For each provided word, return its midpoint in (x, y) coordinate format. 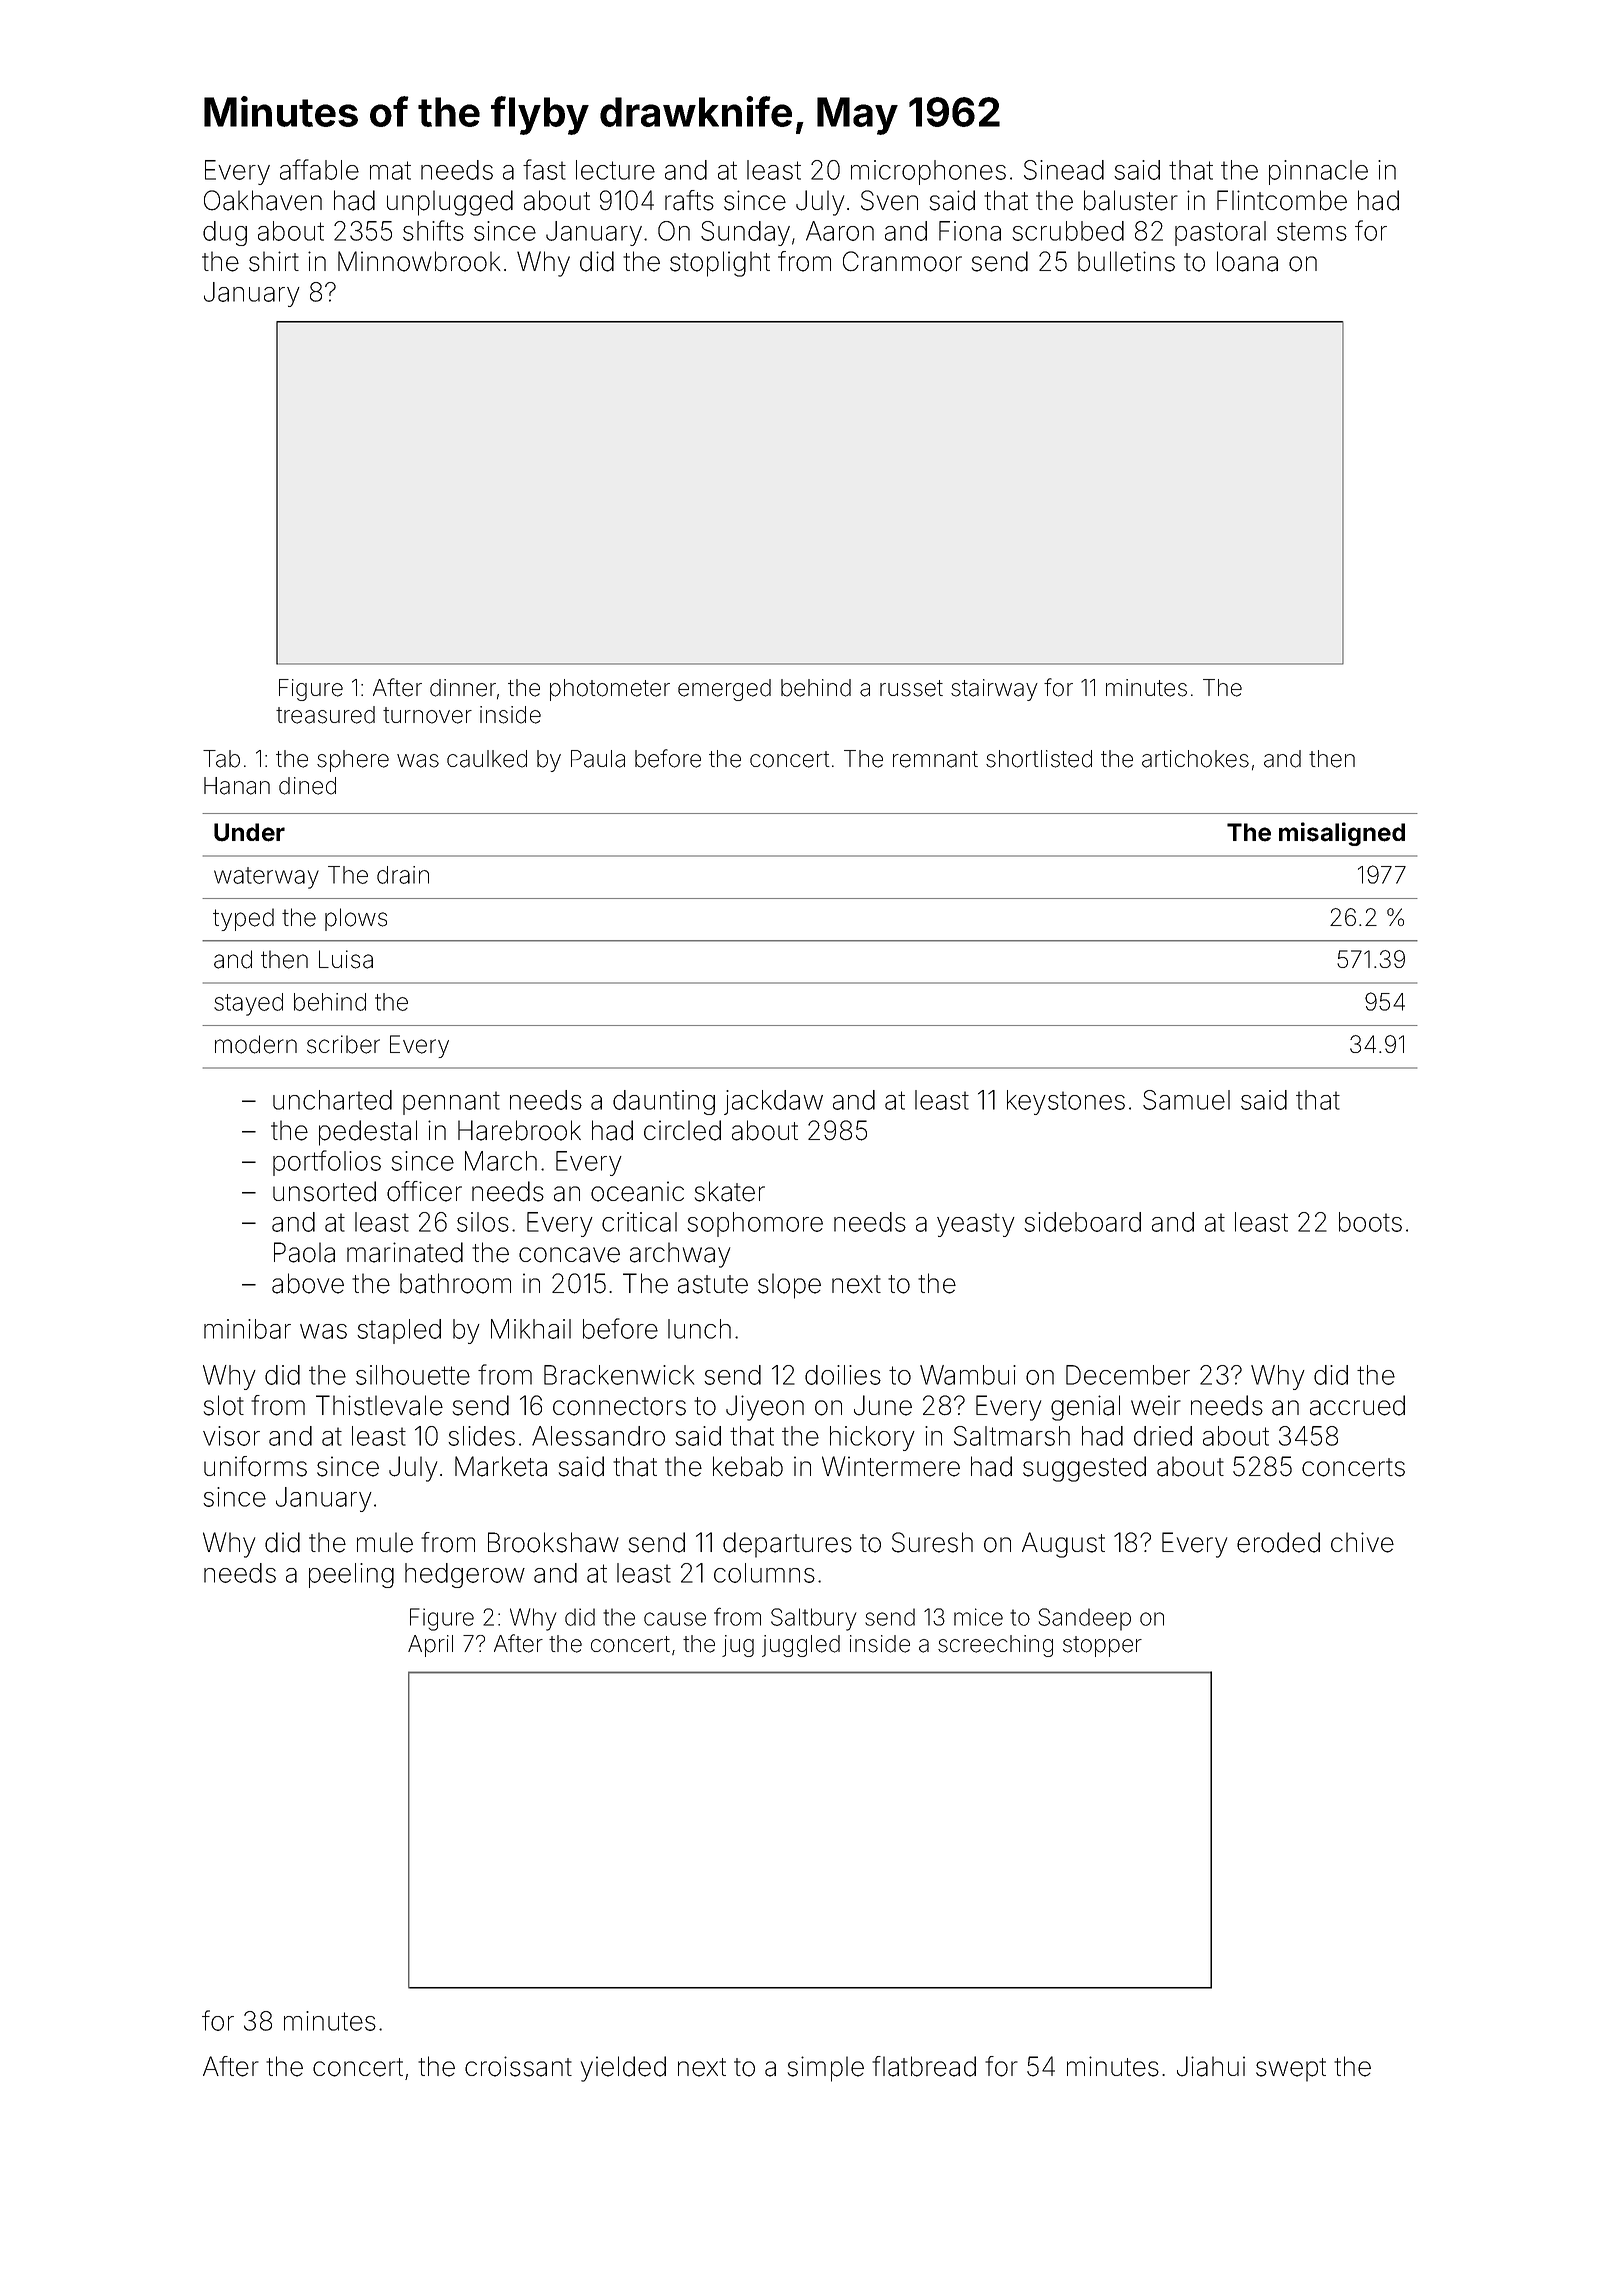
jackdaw (773, 1102)
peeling (351, 1575)
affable (319, 169)
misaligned (1342, 834)
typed (243, 919)
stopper (1102, 1646)
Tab (221, 759)
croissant (518, 2066)
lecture (615, 170)
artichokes (1195, 759)
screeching (995, 1646)
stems (1312, 231)
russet (911, 688)
